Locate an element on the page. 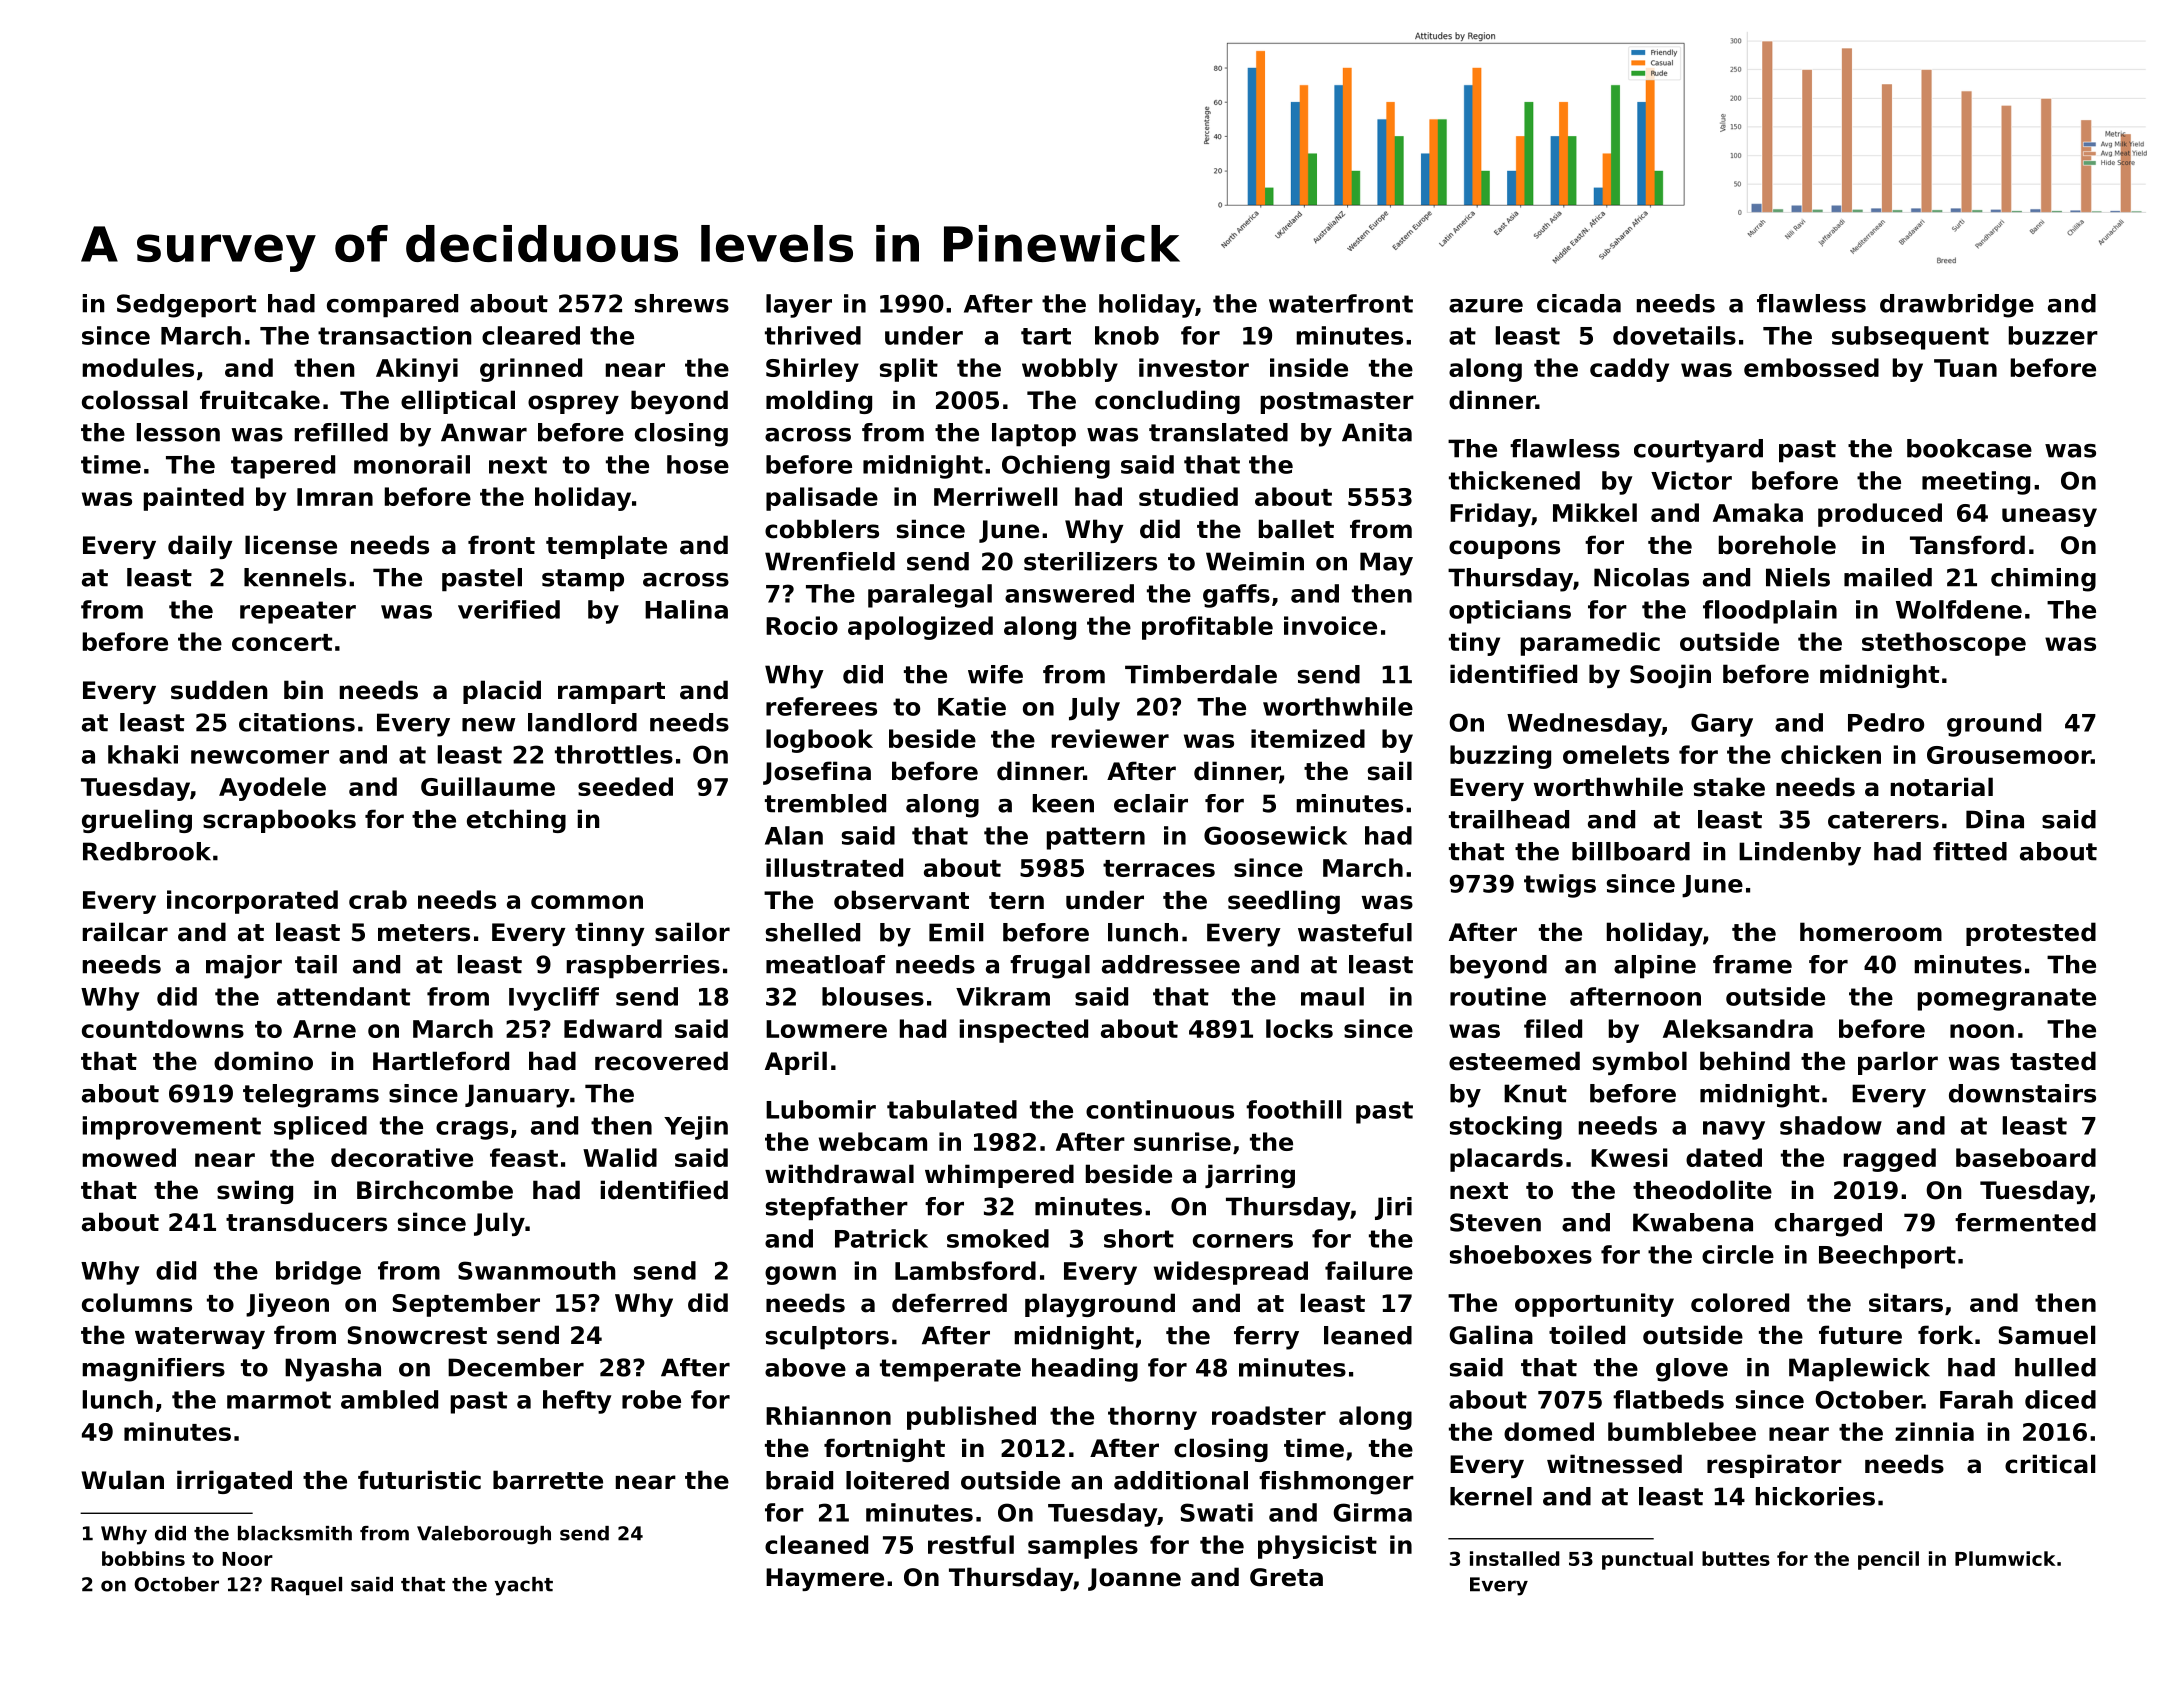  osprey is located at coordinates (573, 404).
